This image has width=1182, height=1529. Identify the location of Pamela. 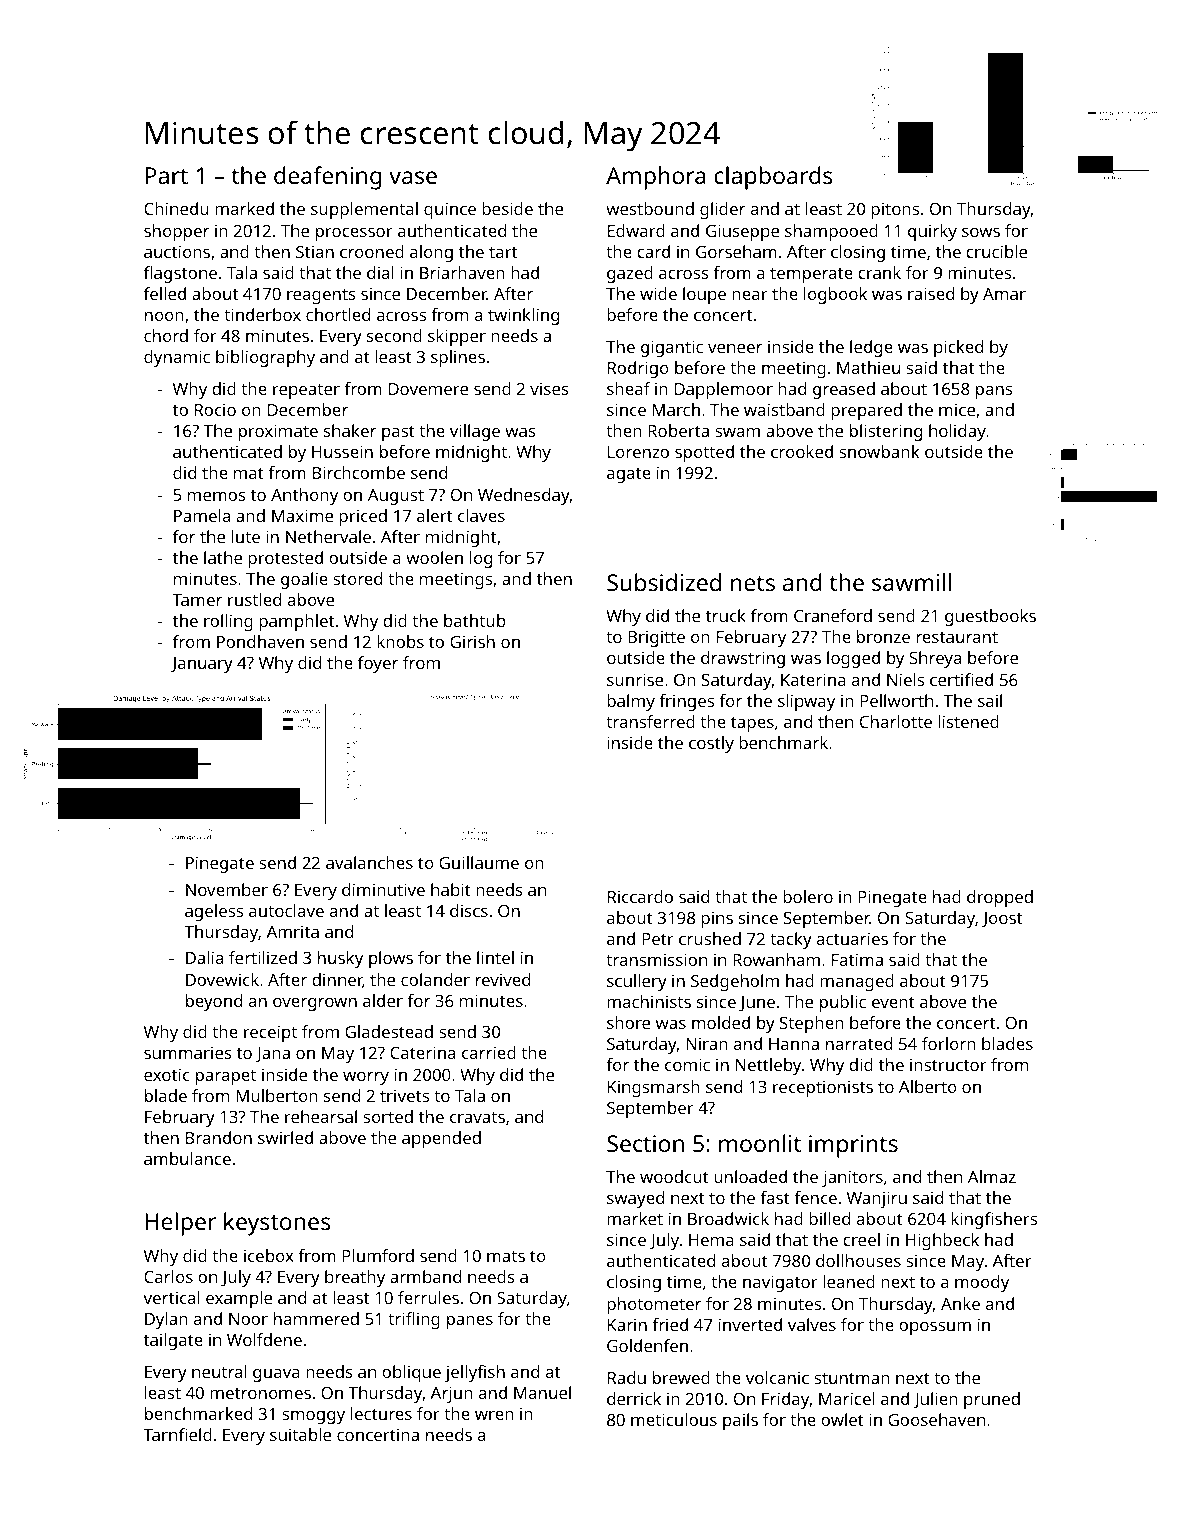
(202, 515).
